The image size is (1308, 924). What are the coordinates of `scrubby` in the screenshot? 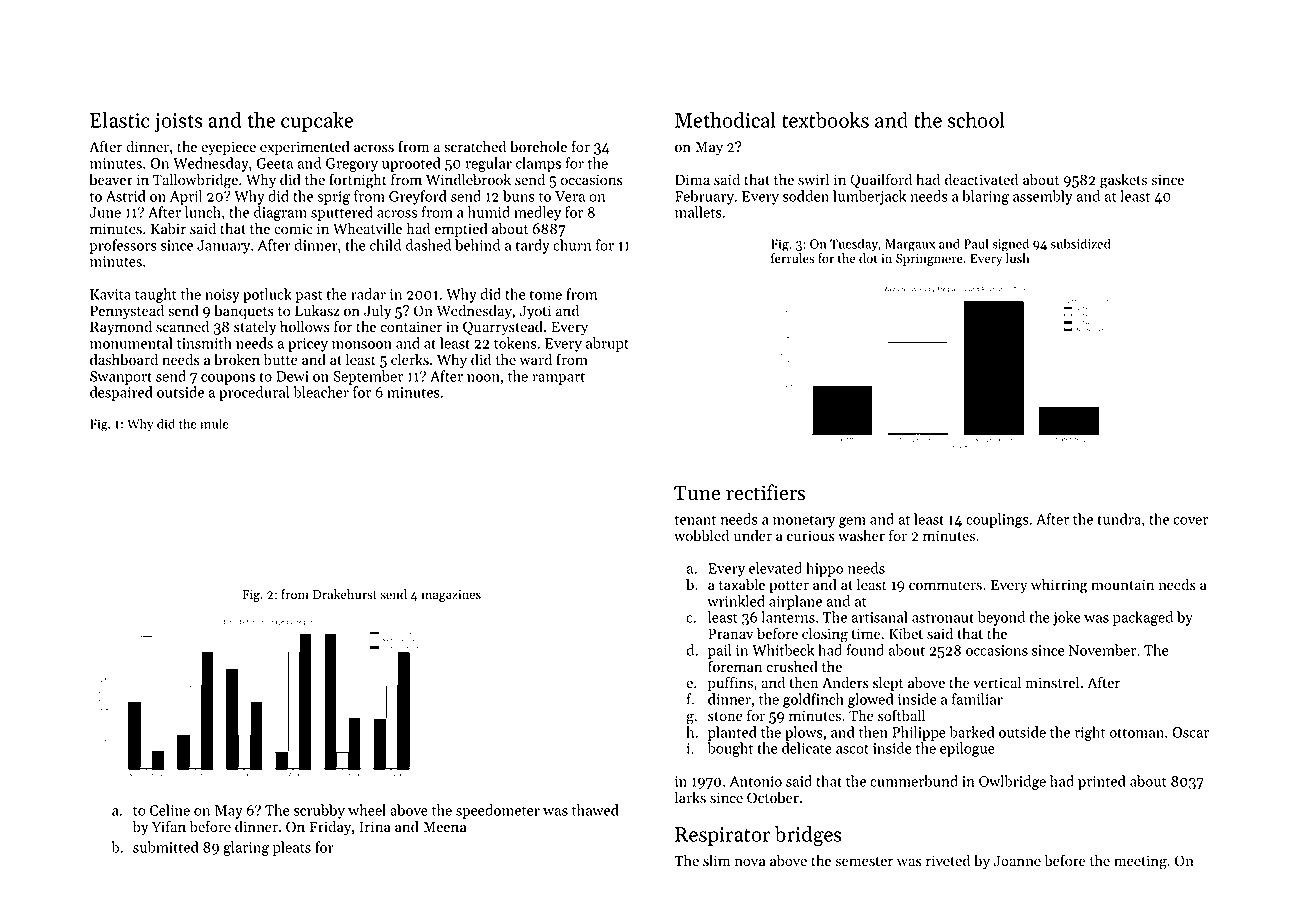 It's located at (319, 811).
